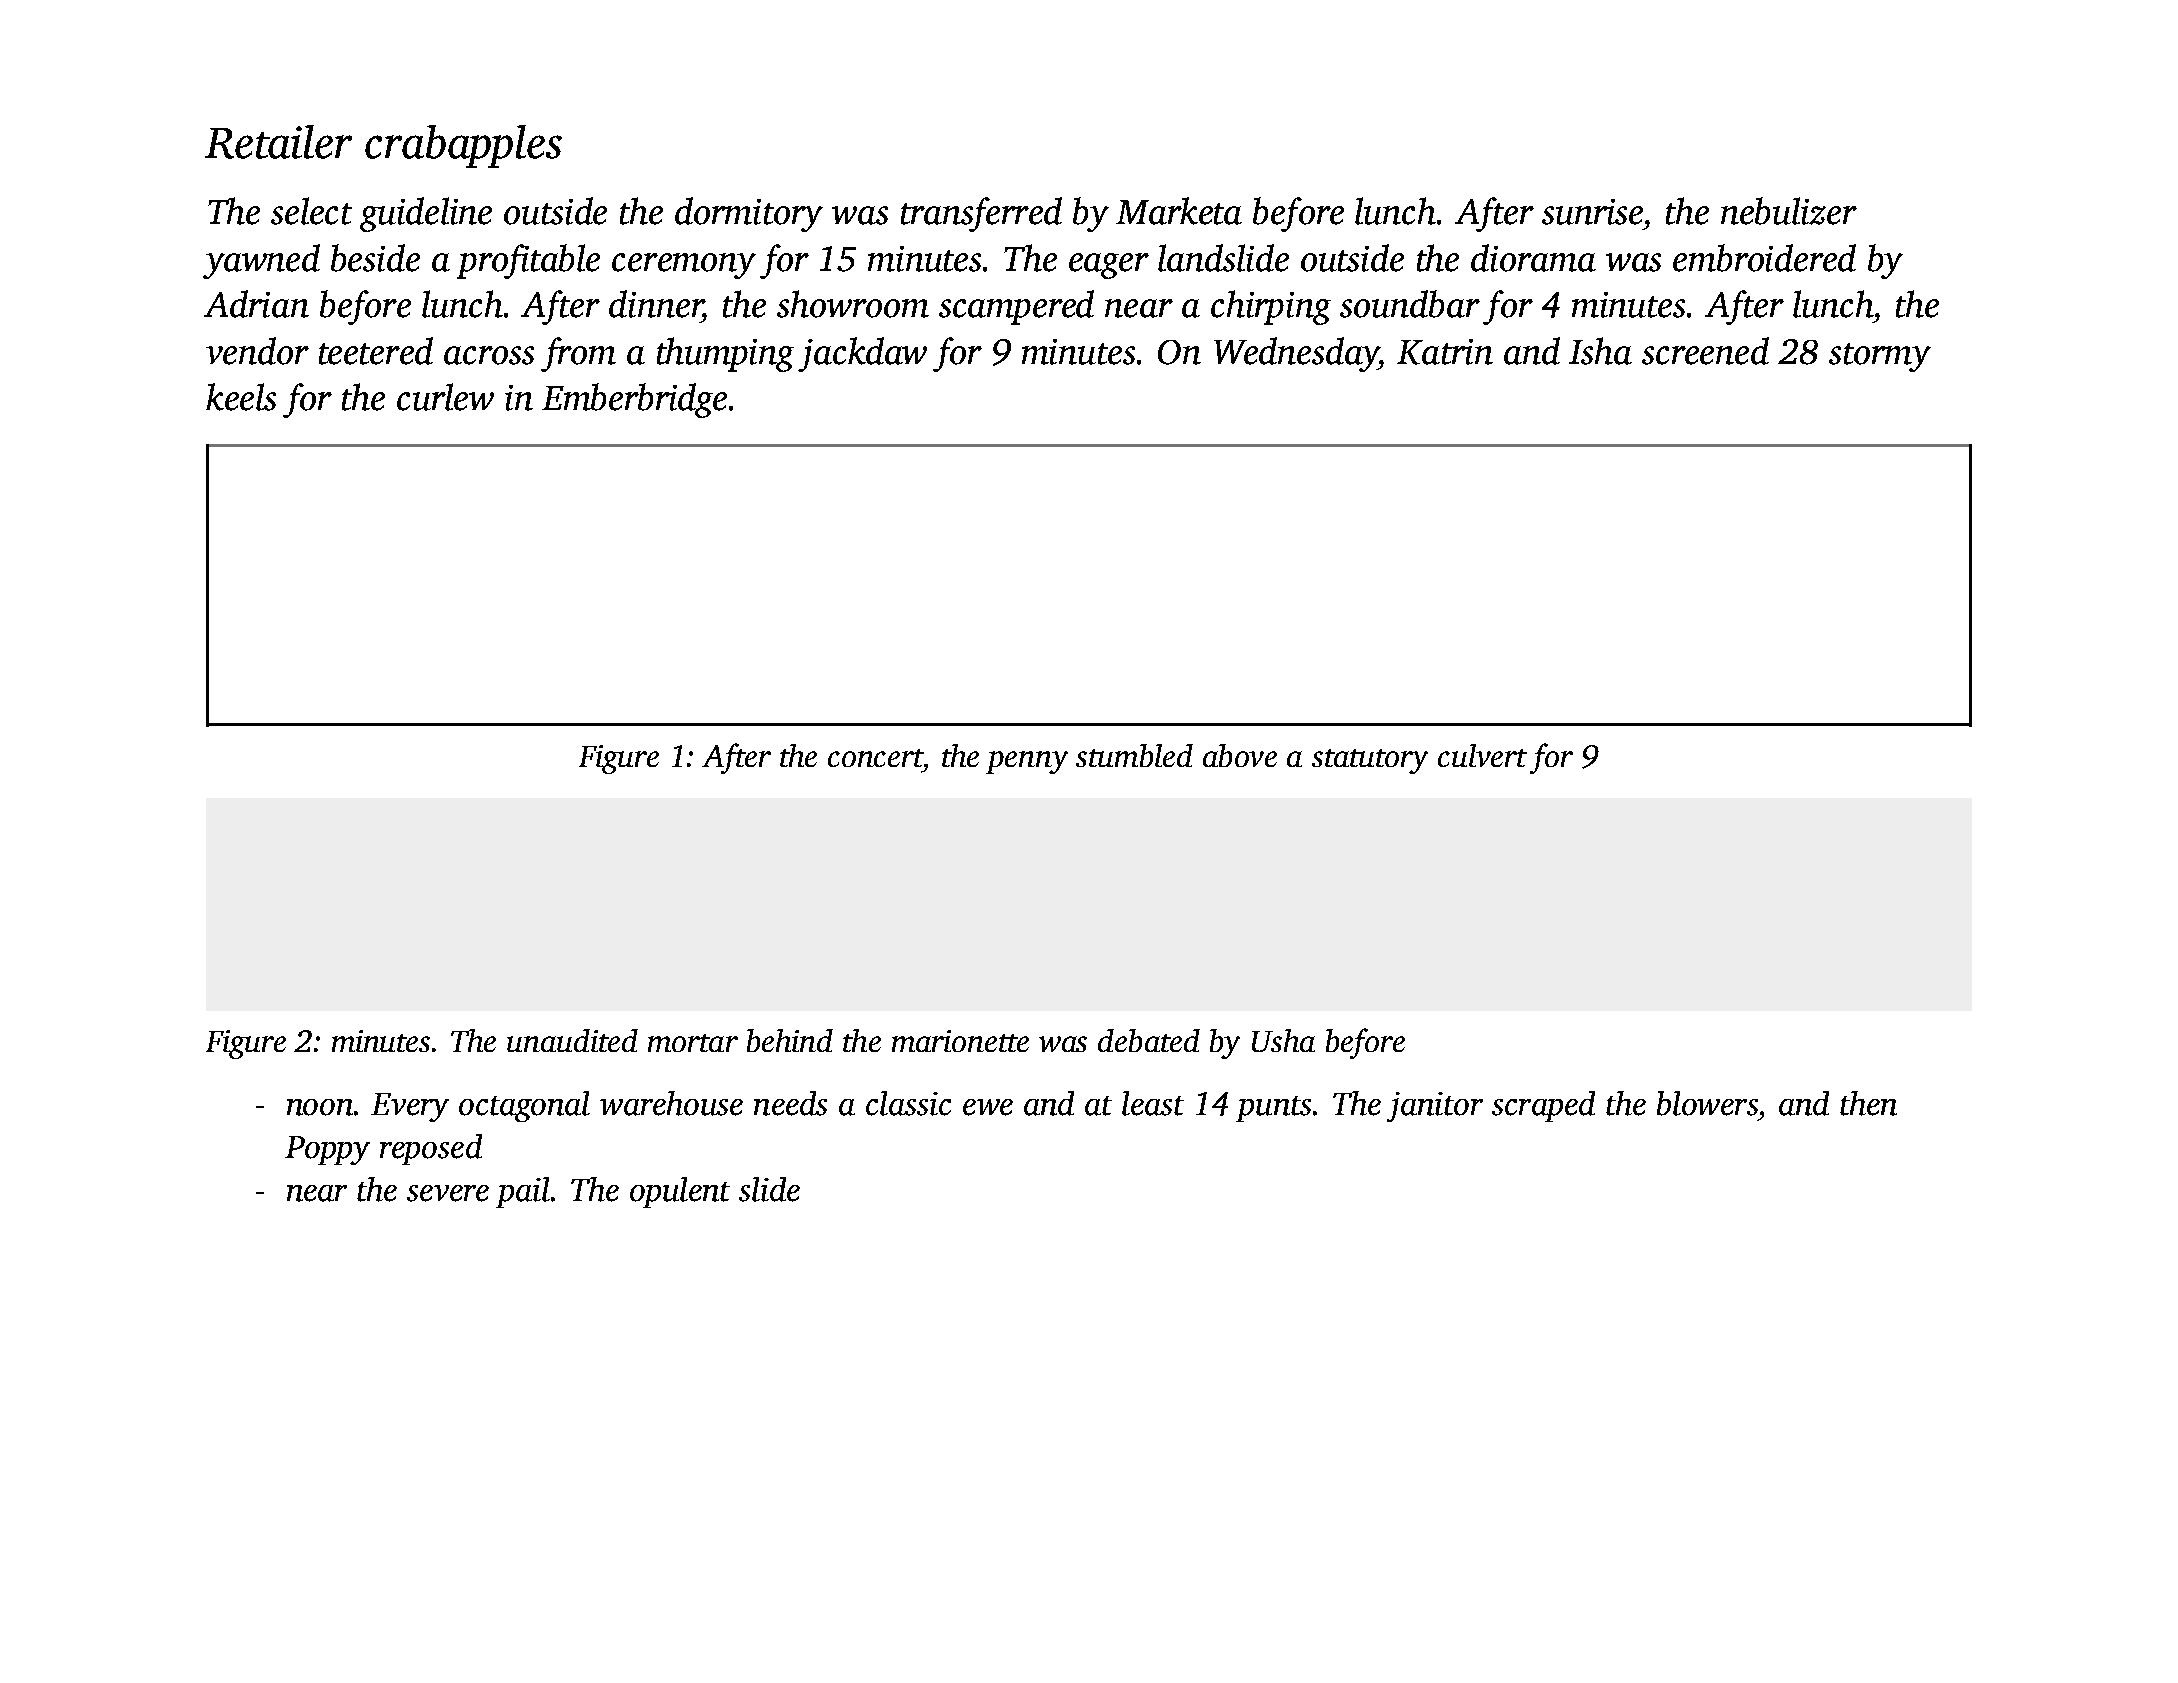 The height and width of the screenshot is (1683, 2178). What do you see at coordinates (1273, 1109) in the screenshot?
I see `punts` at bounding box center [1273, 1109].
